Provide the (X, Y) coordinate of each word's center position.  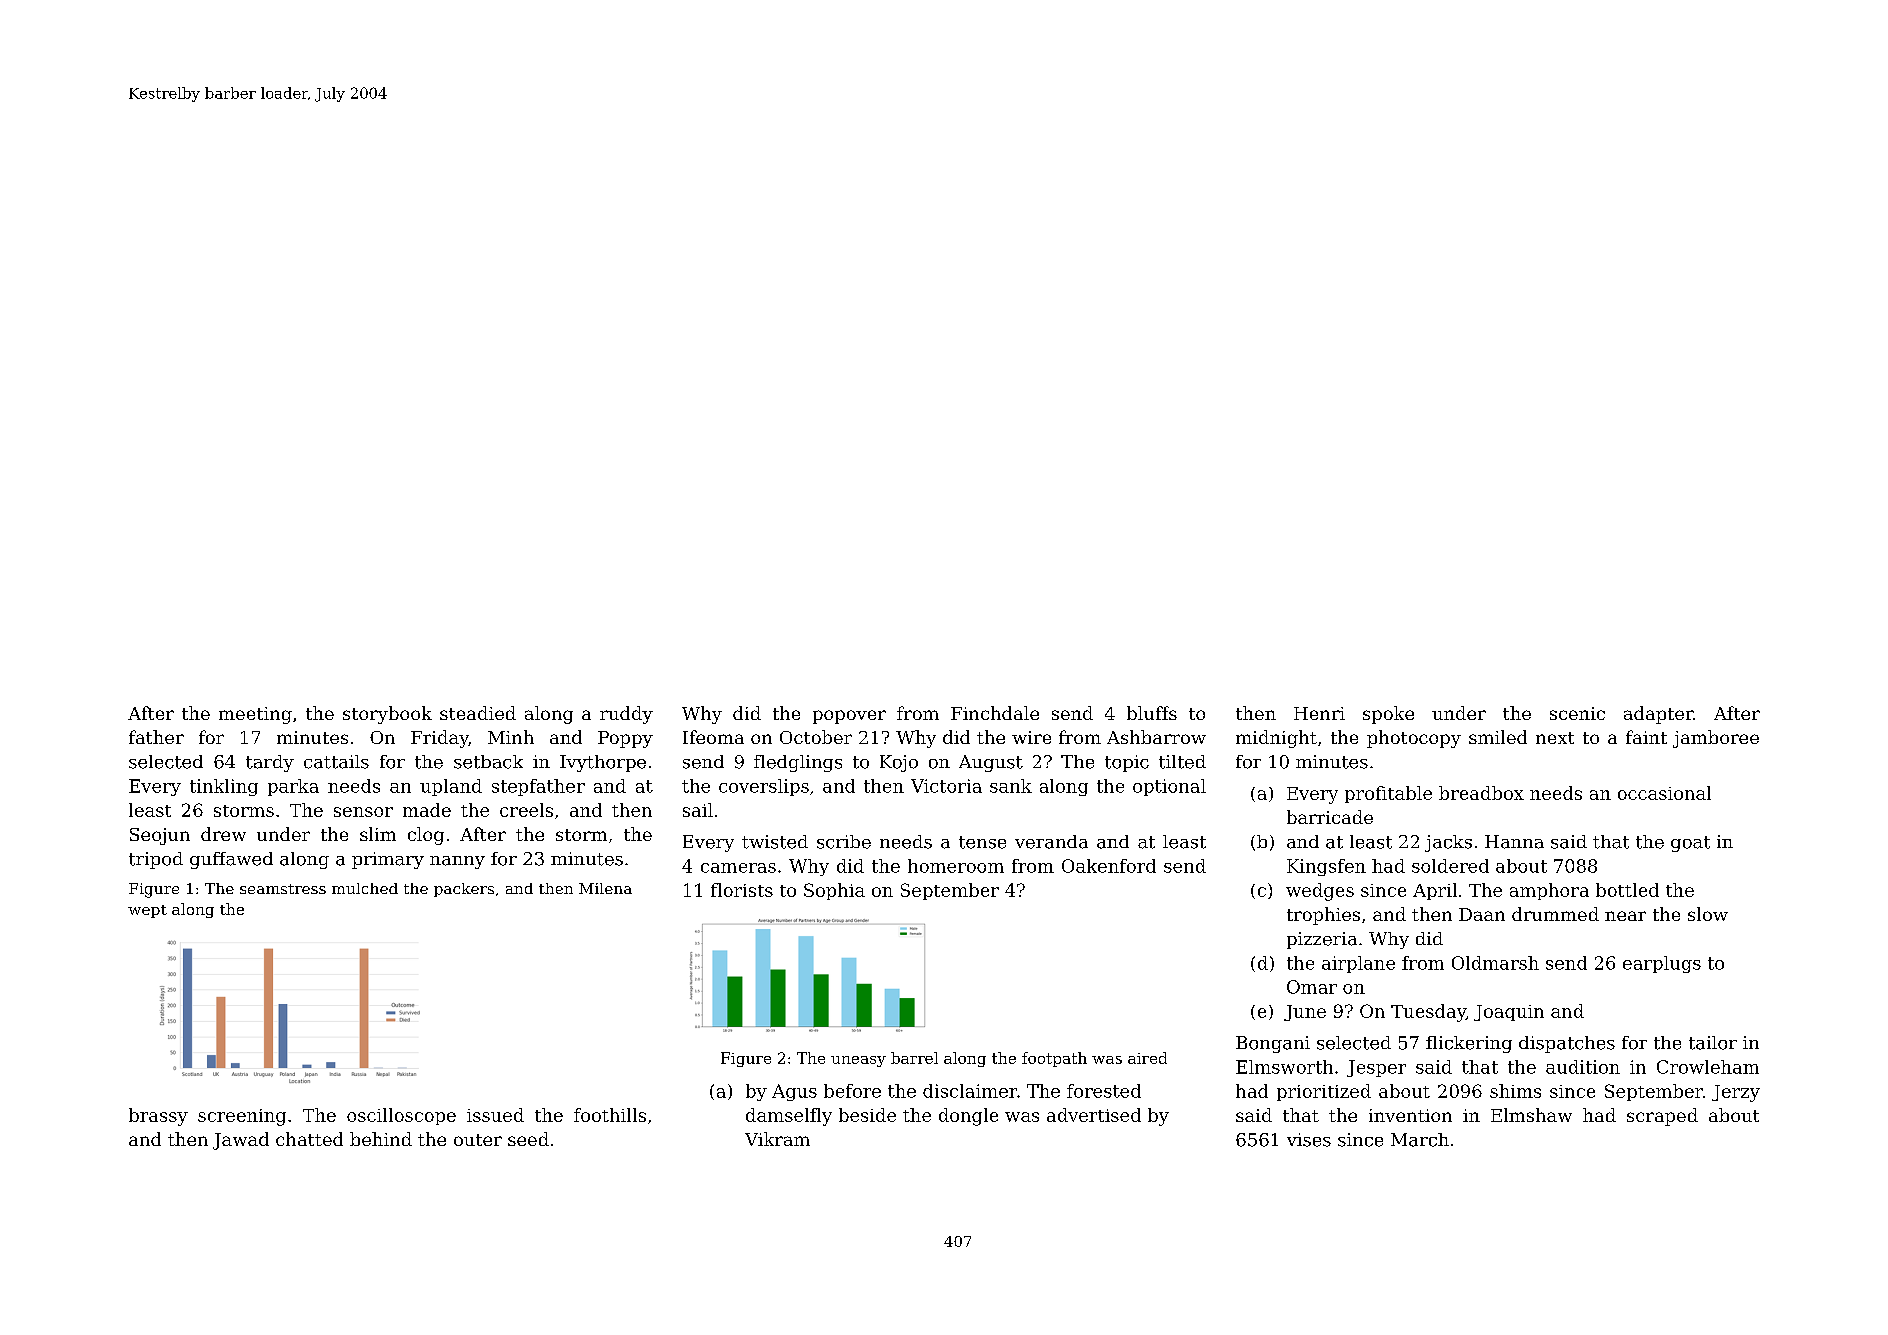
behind (381, 1139)
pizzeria (1322, 940)
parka (293, 787)
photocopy (1414, 739)
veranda (1051, 842)
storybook (387, 715)
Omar (1312, 987)
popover (849, 717)
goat (1690, 844)
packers (464, 890)
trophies (1323, 916)
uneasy (858, 1061)
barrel (914, 1058)
